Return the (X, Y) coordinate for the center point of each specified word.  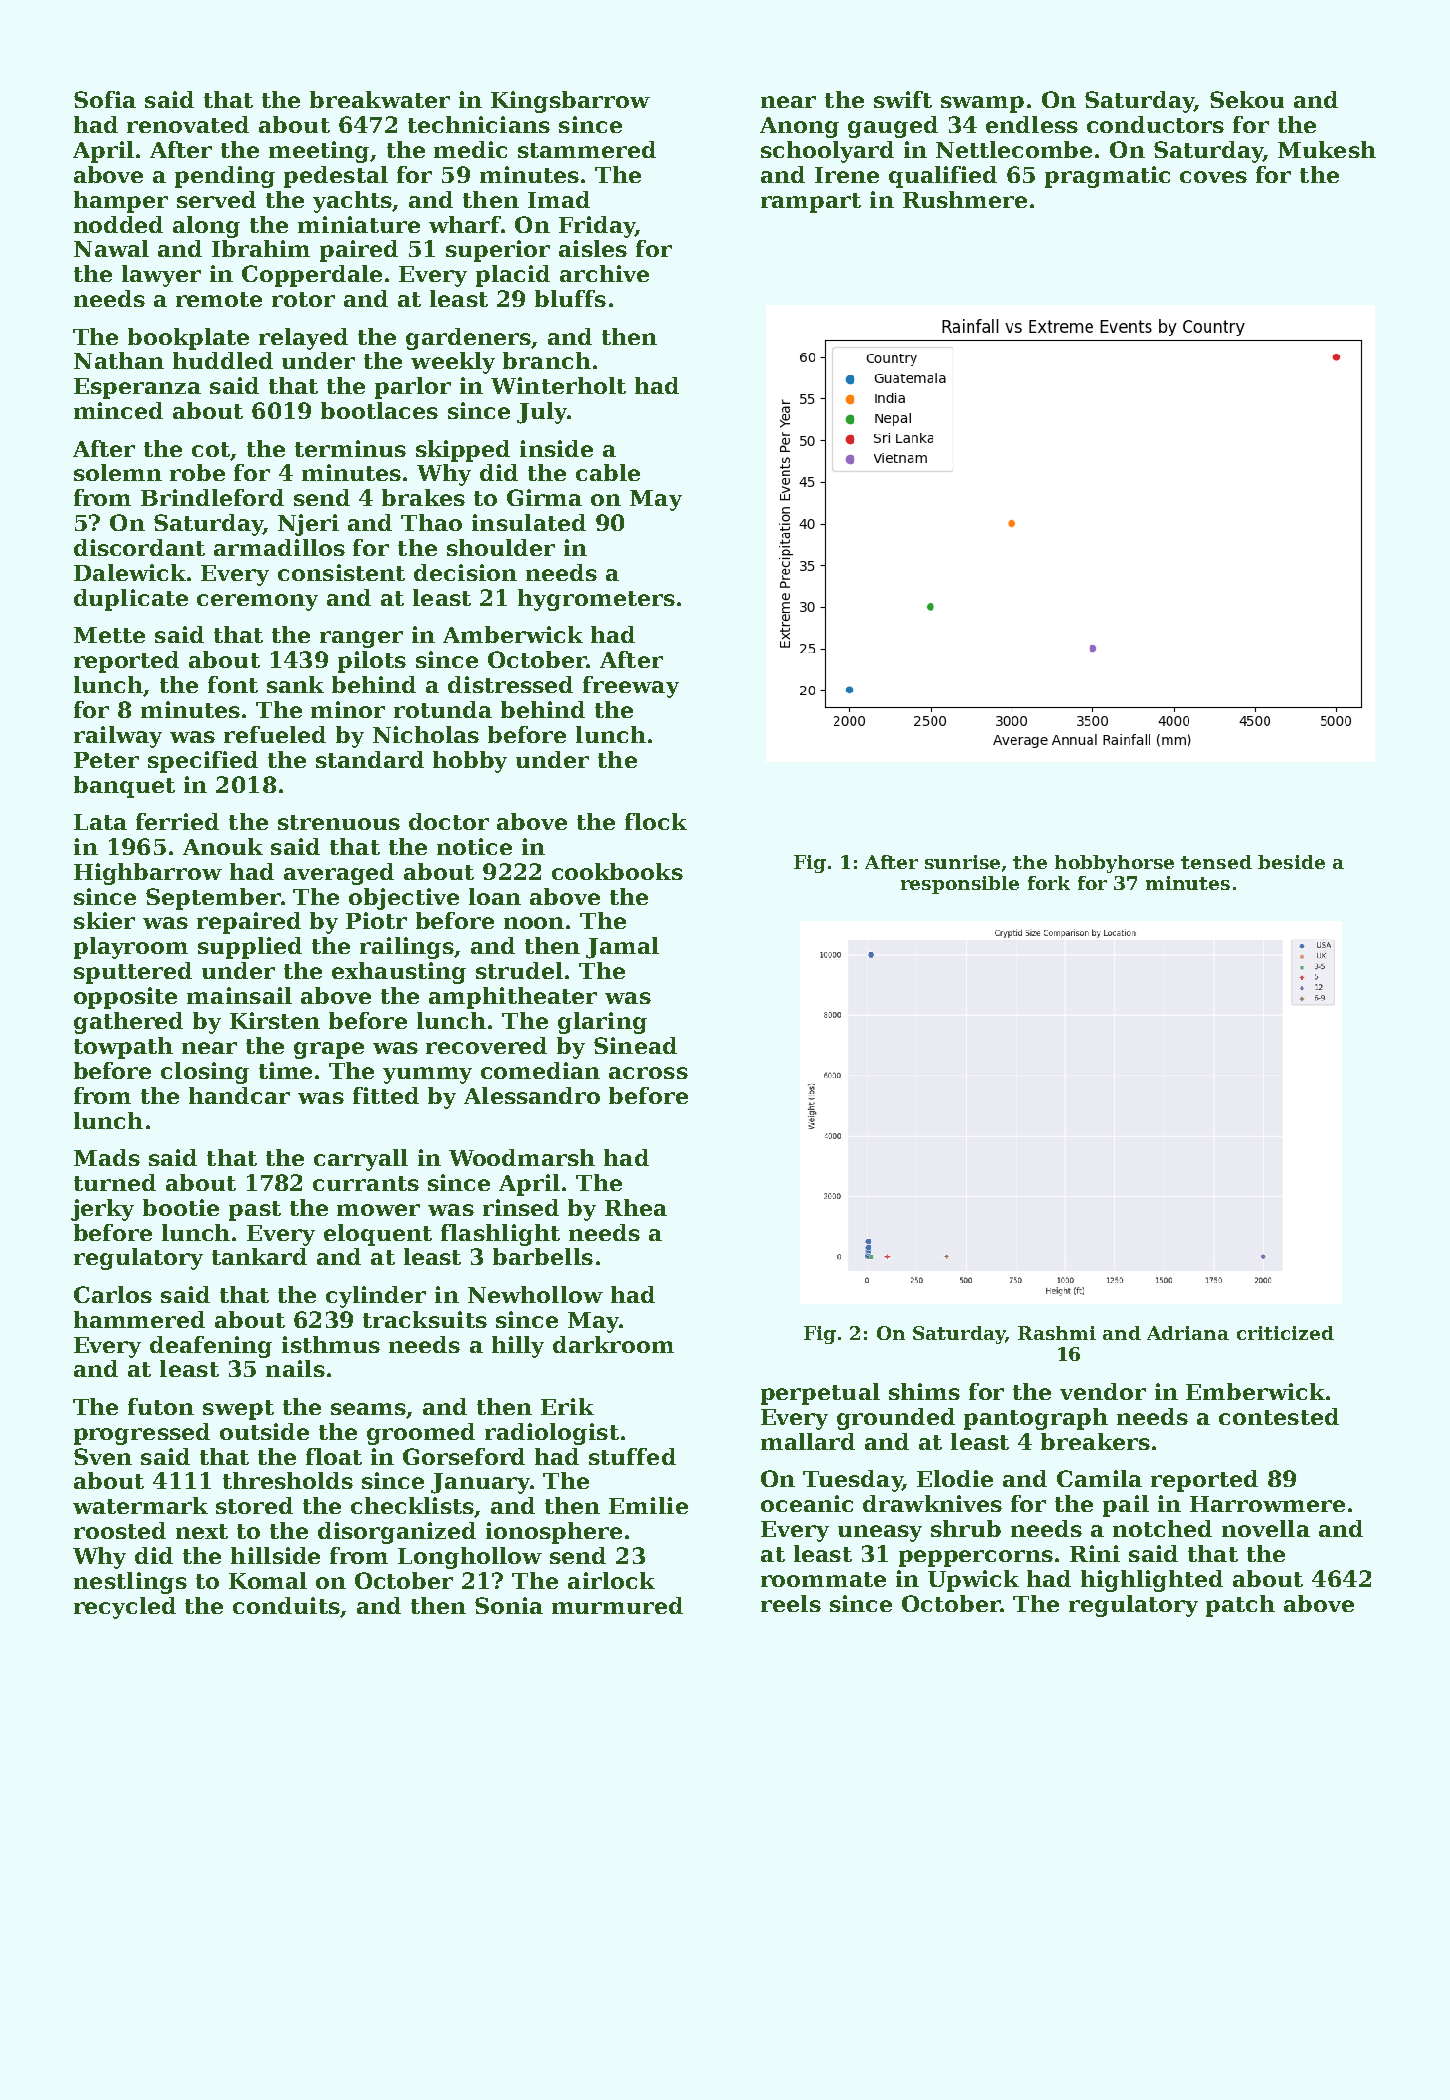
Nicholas (426, 734)
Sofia (105, 99)
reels (791, 1603)
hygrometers (596, 600)
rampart (811, 203)
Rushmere (965, 199)
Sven (103, 1456)
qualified (943, 177)
